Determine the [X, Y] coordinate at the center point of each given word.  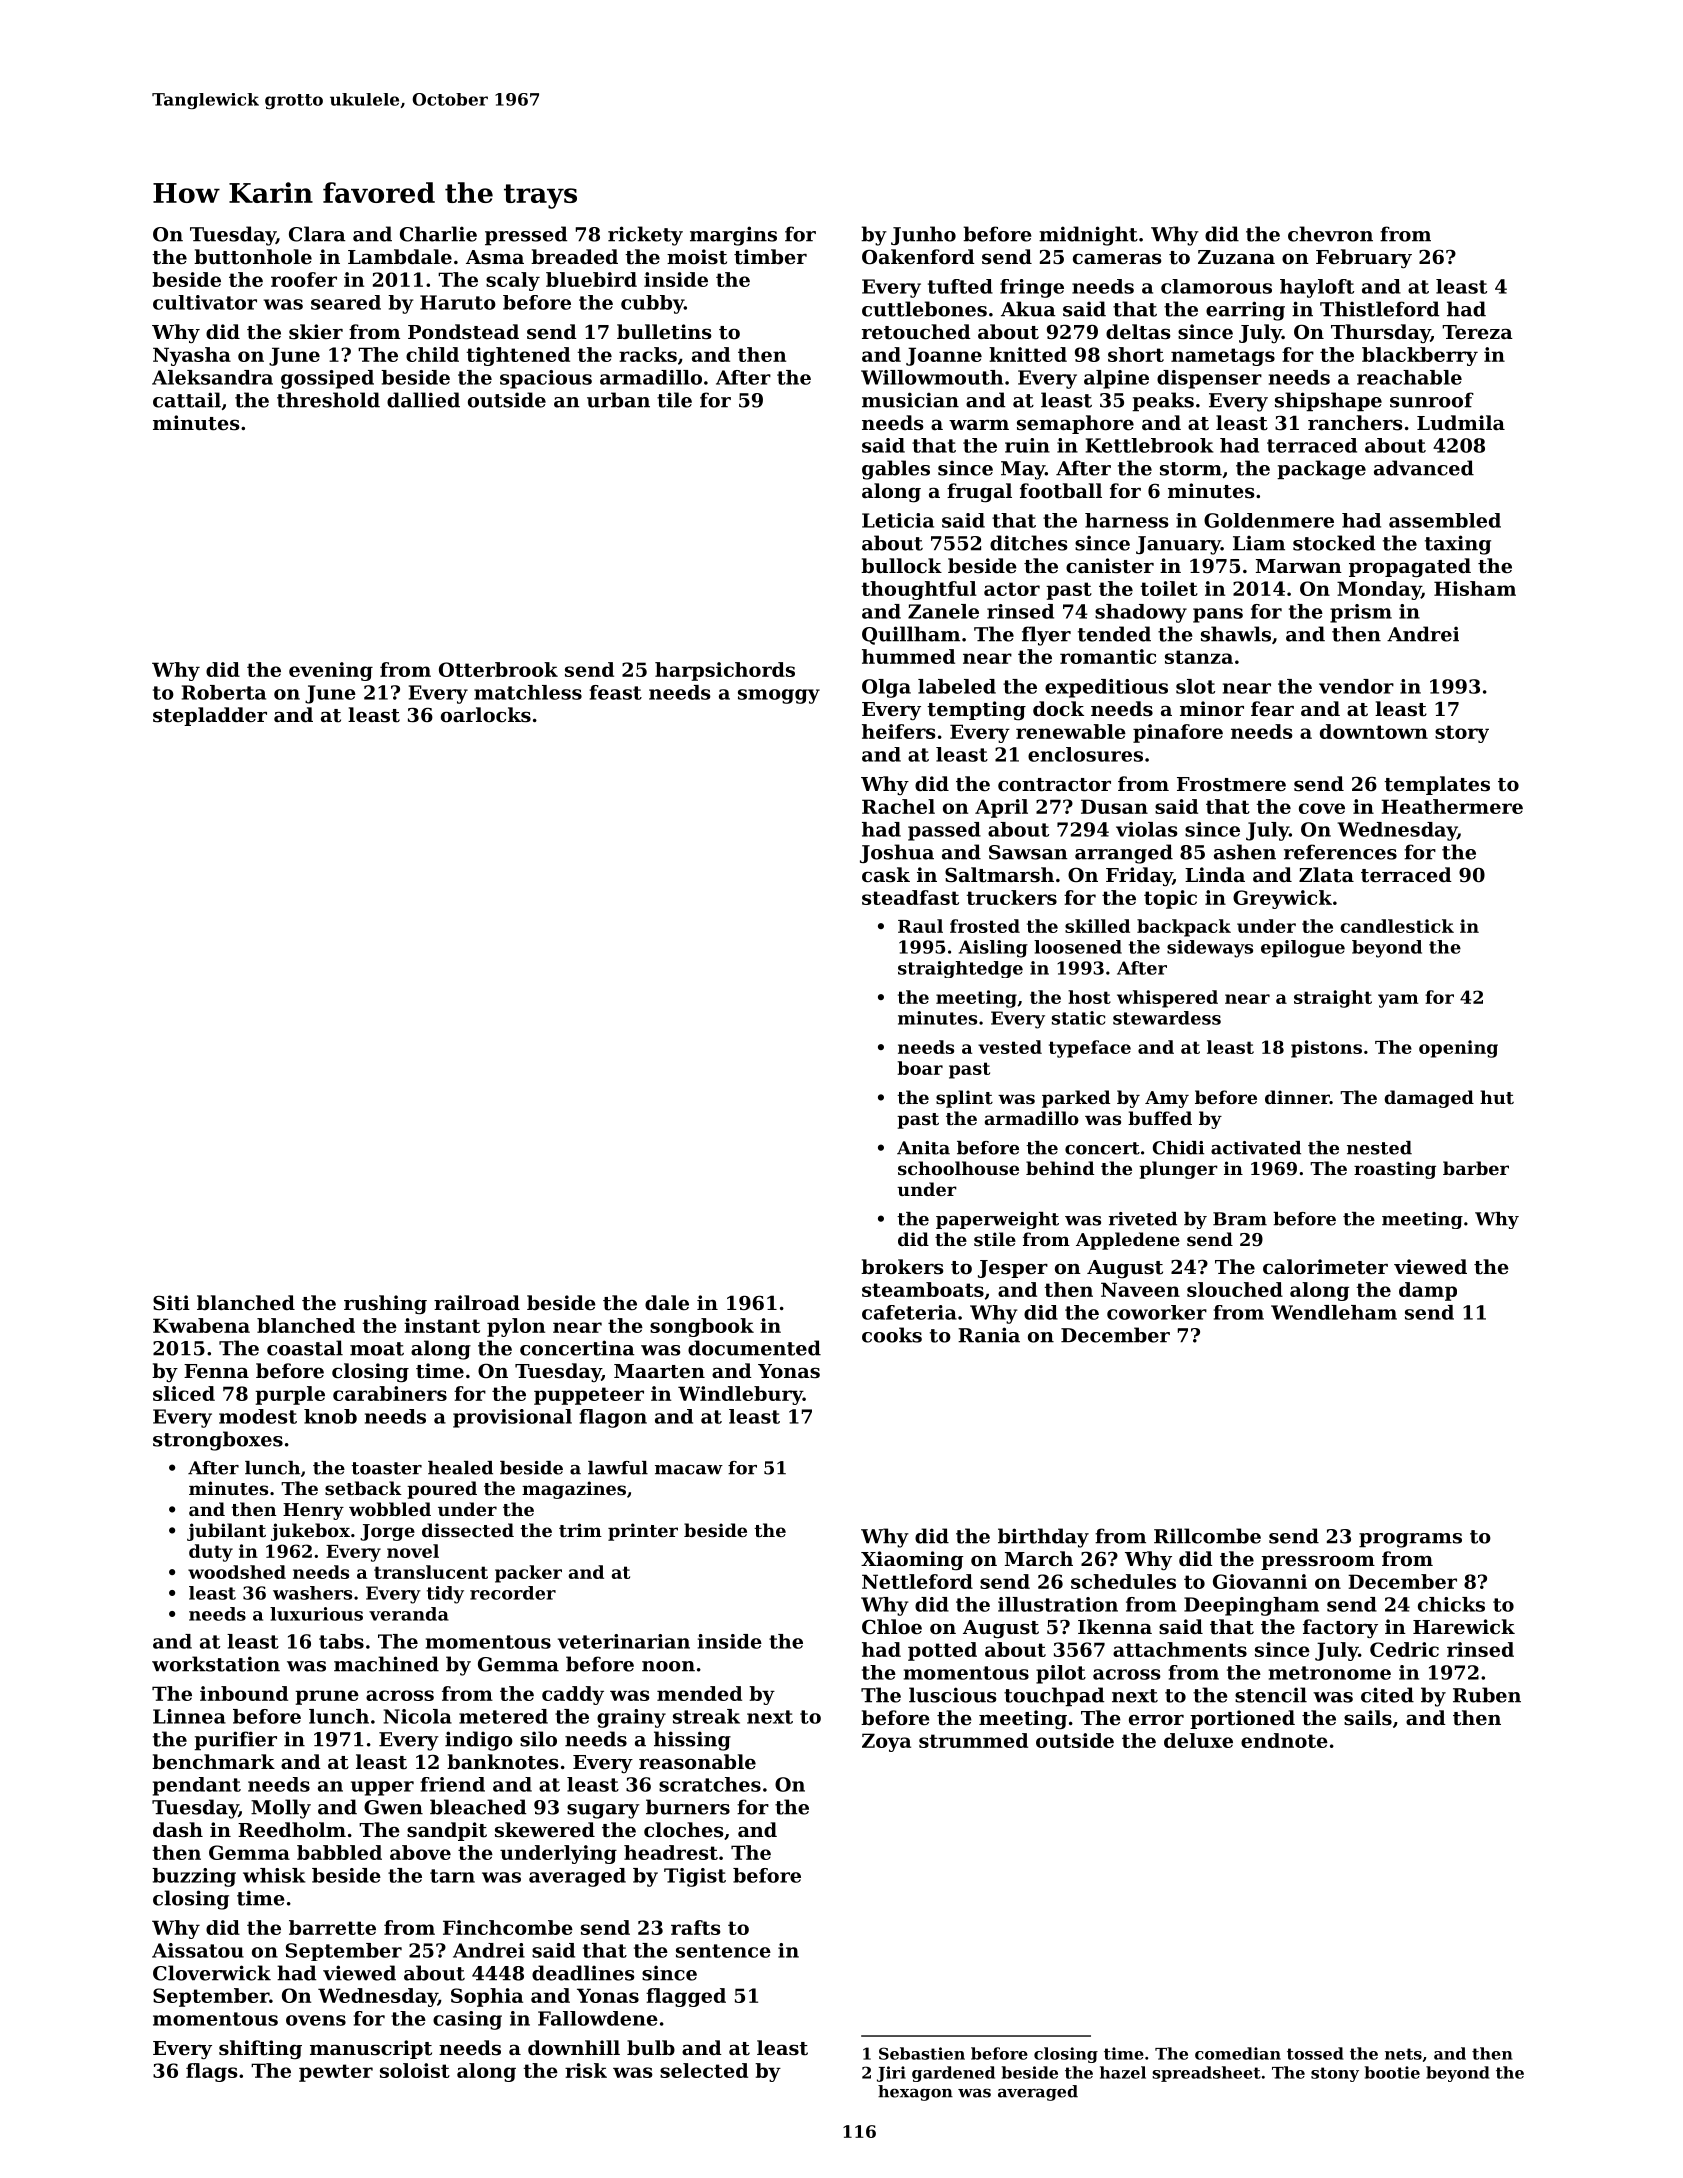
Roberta [224, 692]
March [1039, 1558]
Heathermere [1452, 806]
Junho [923, 235]
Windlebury [740, 1395]
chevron [1330, 234]
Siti [171, 1303]
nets [1403, 2054]
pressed [526, 236]
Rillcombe [1207, 1536]
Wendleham [1334, 1312]
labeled [957, 686]
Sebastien [922, 2053]
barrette [332, 1927]
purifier [235, 1741]
